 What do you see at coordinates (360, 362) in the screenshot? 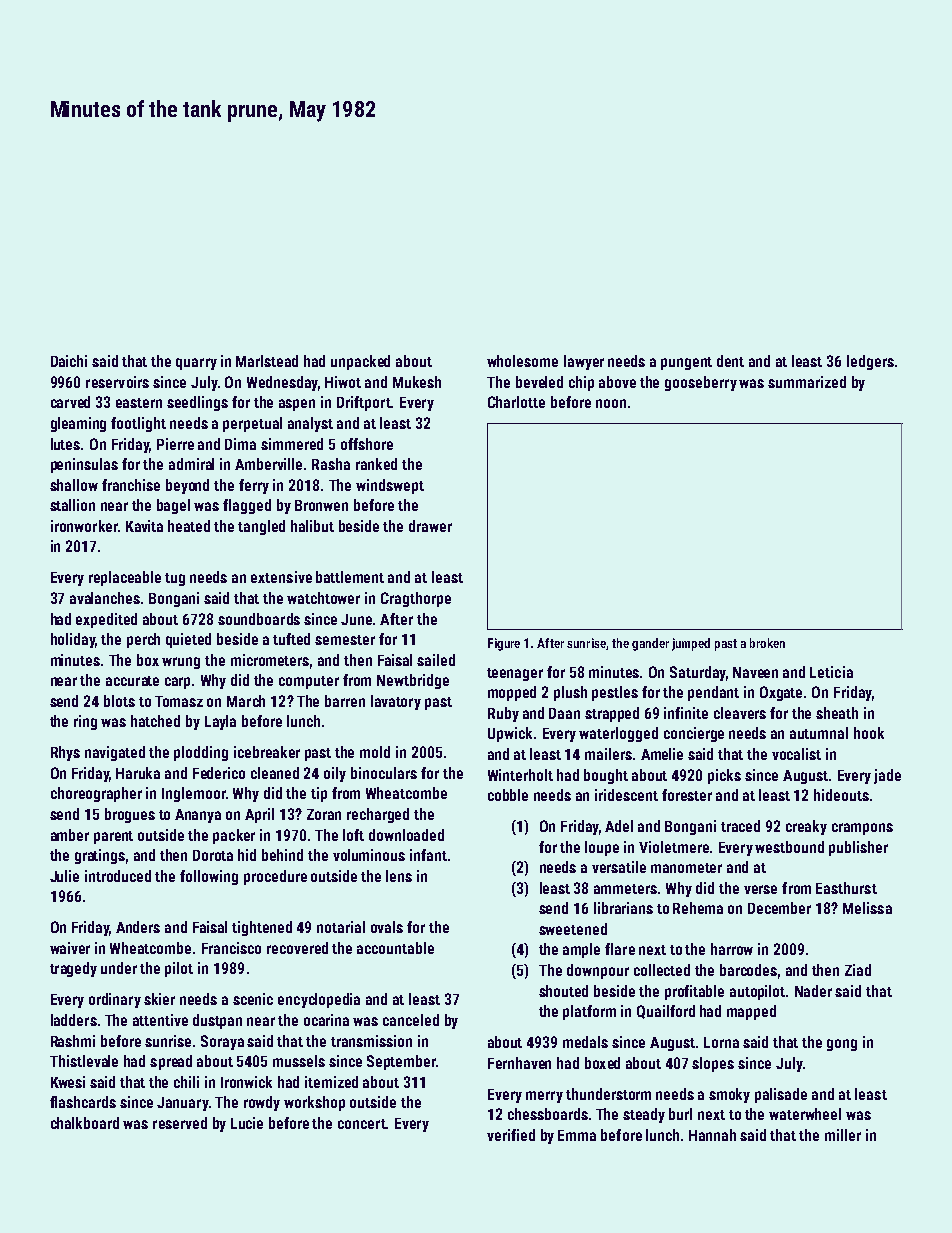
I see `unpacked` at bounding box center [360, 362].
